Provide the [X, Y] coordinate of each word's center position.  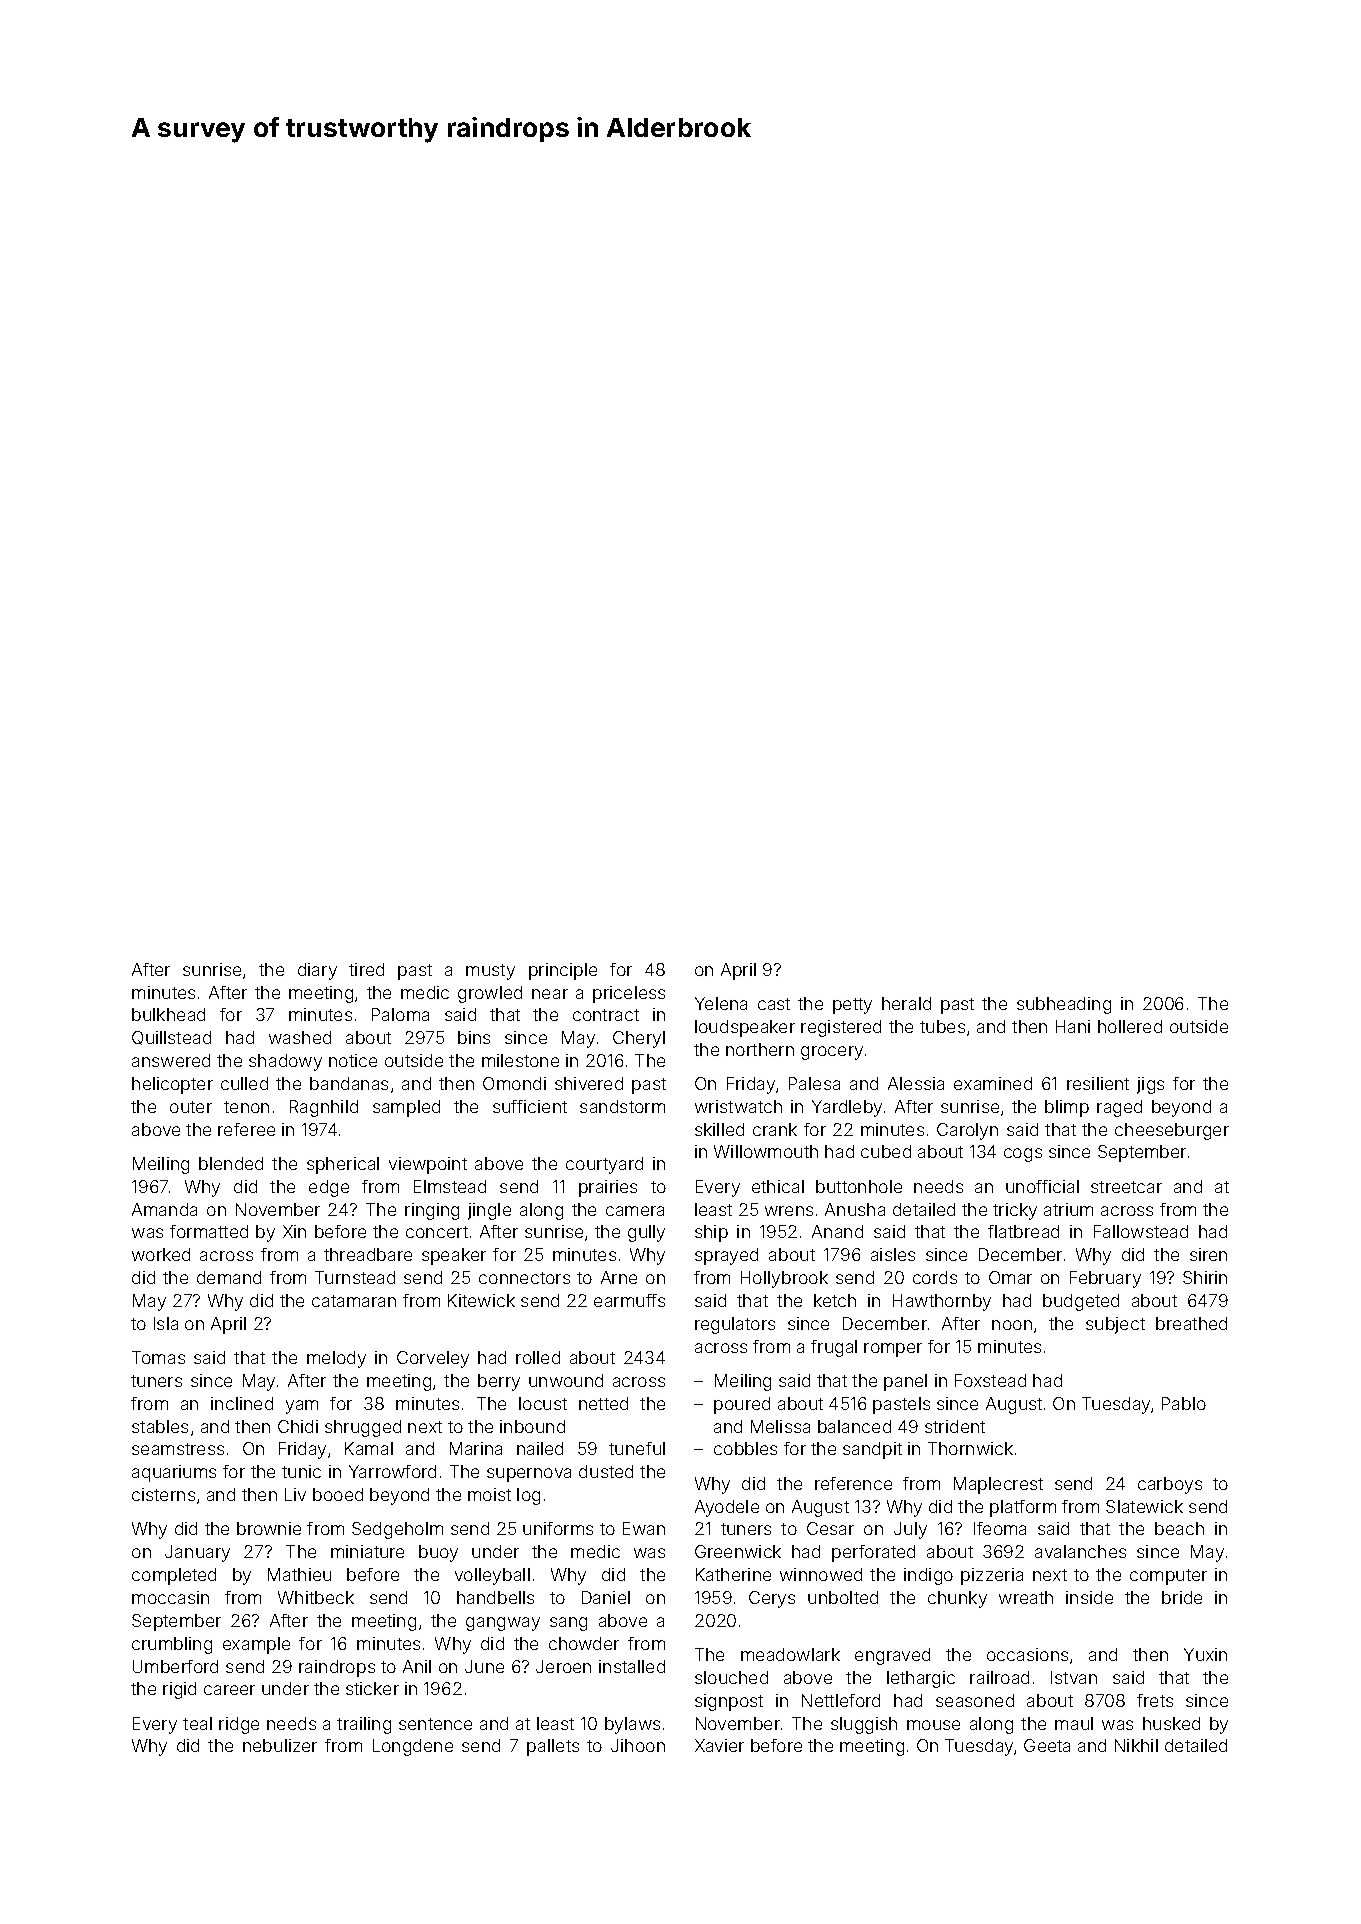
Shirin [1205, 1277]
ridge [239, 1725]
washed [300, 1037]
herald [906, 1003]
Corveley [433, 1359]
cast [774, 1004]
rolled [538, 1357]
